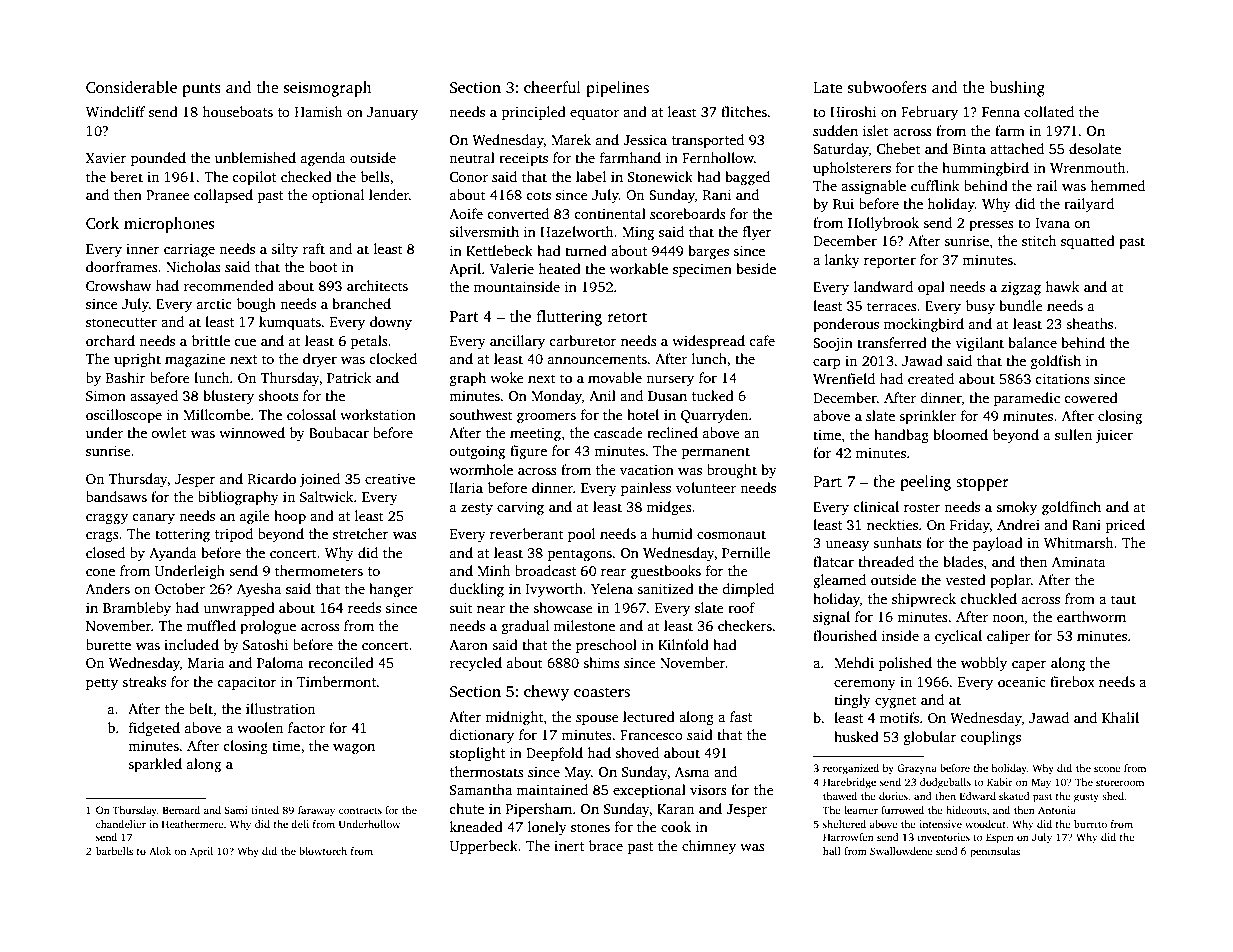 Image resolution: width=1233 pixels, height=952 pixels. I want to click on caliper, so click(1008, 637).
